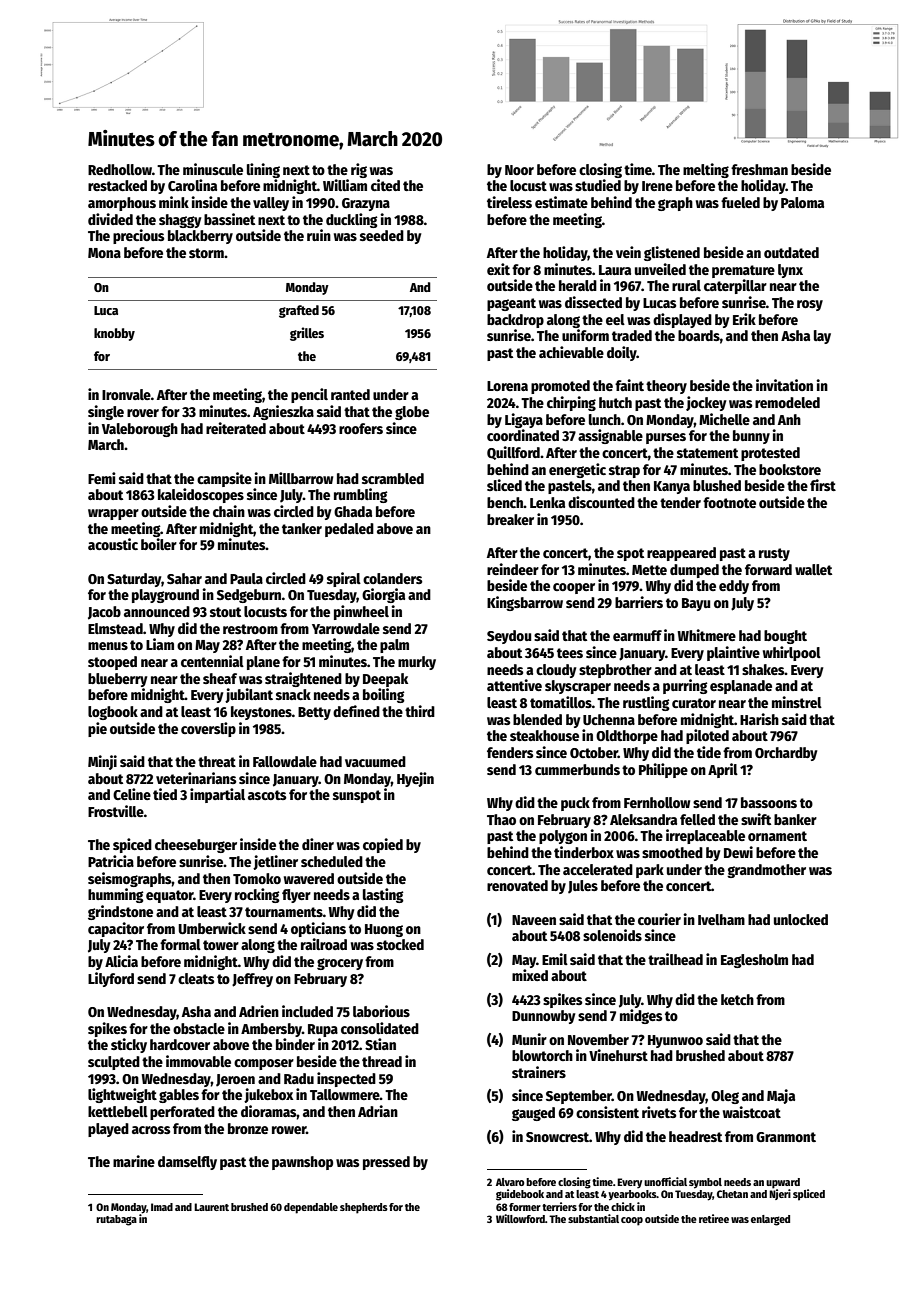  Describe the element at coordinates (113, 514) in the document. I see `wrapper` at that location.
